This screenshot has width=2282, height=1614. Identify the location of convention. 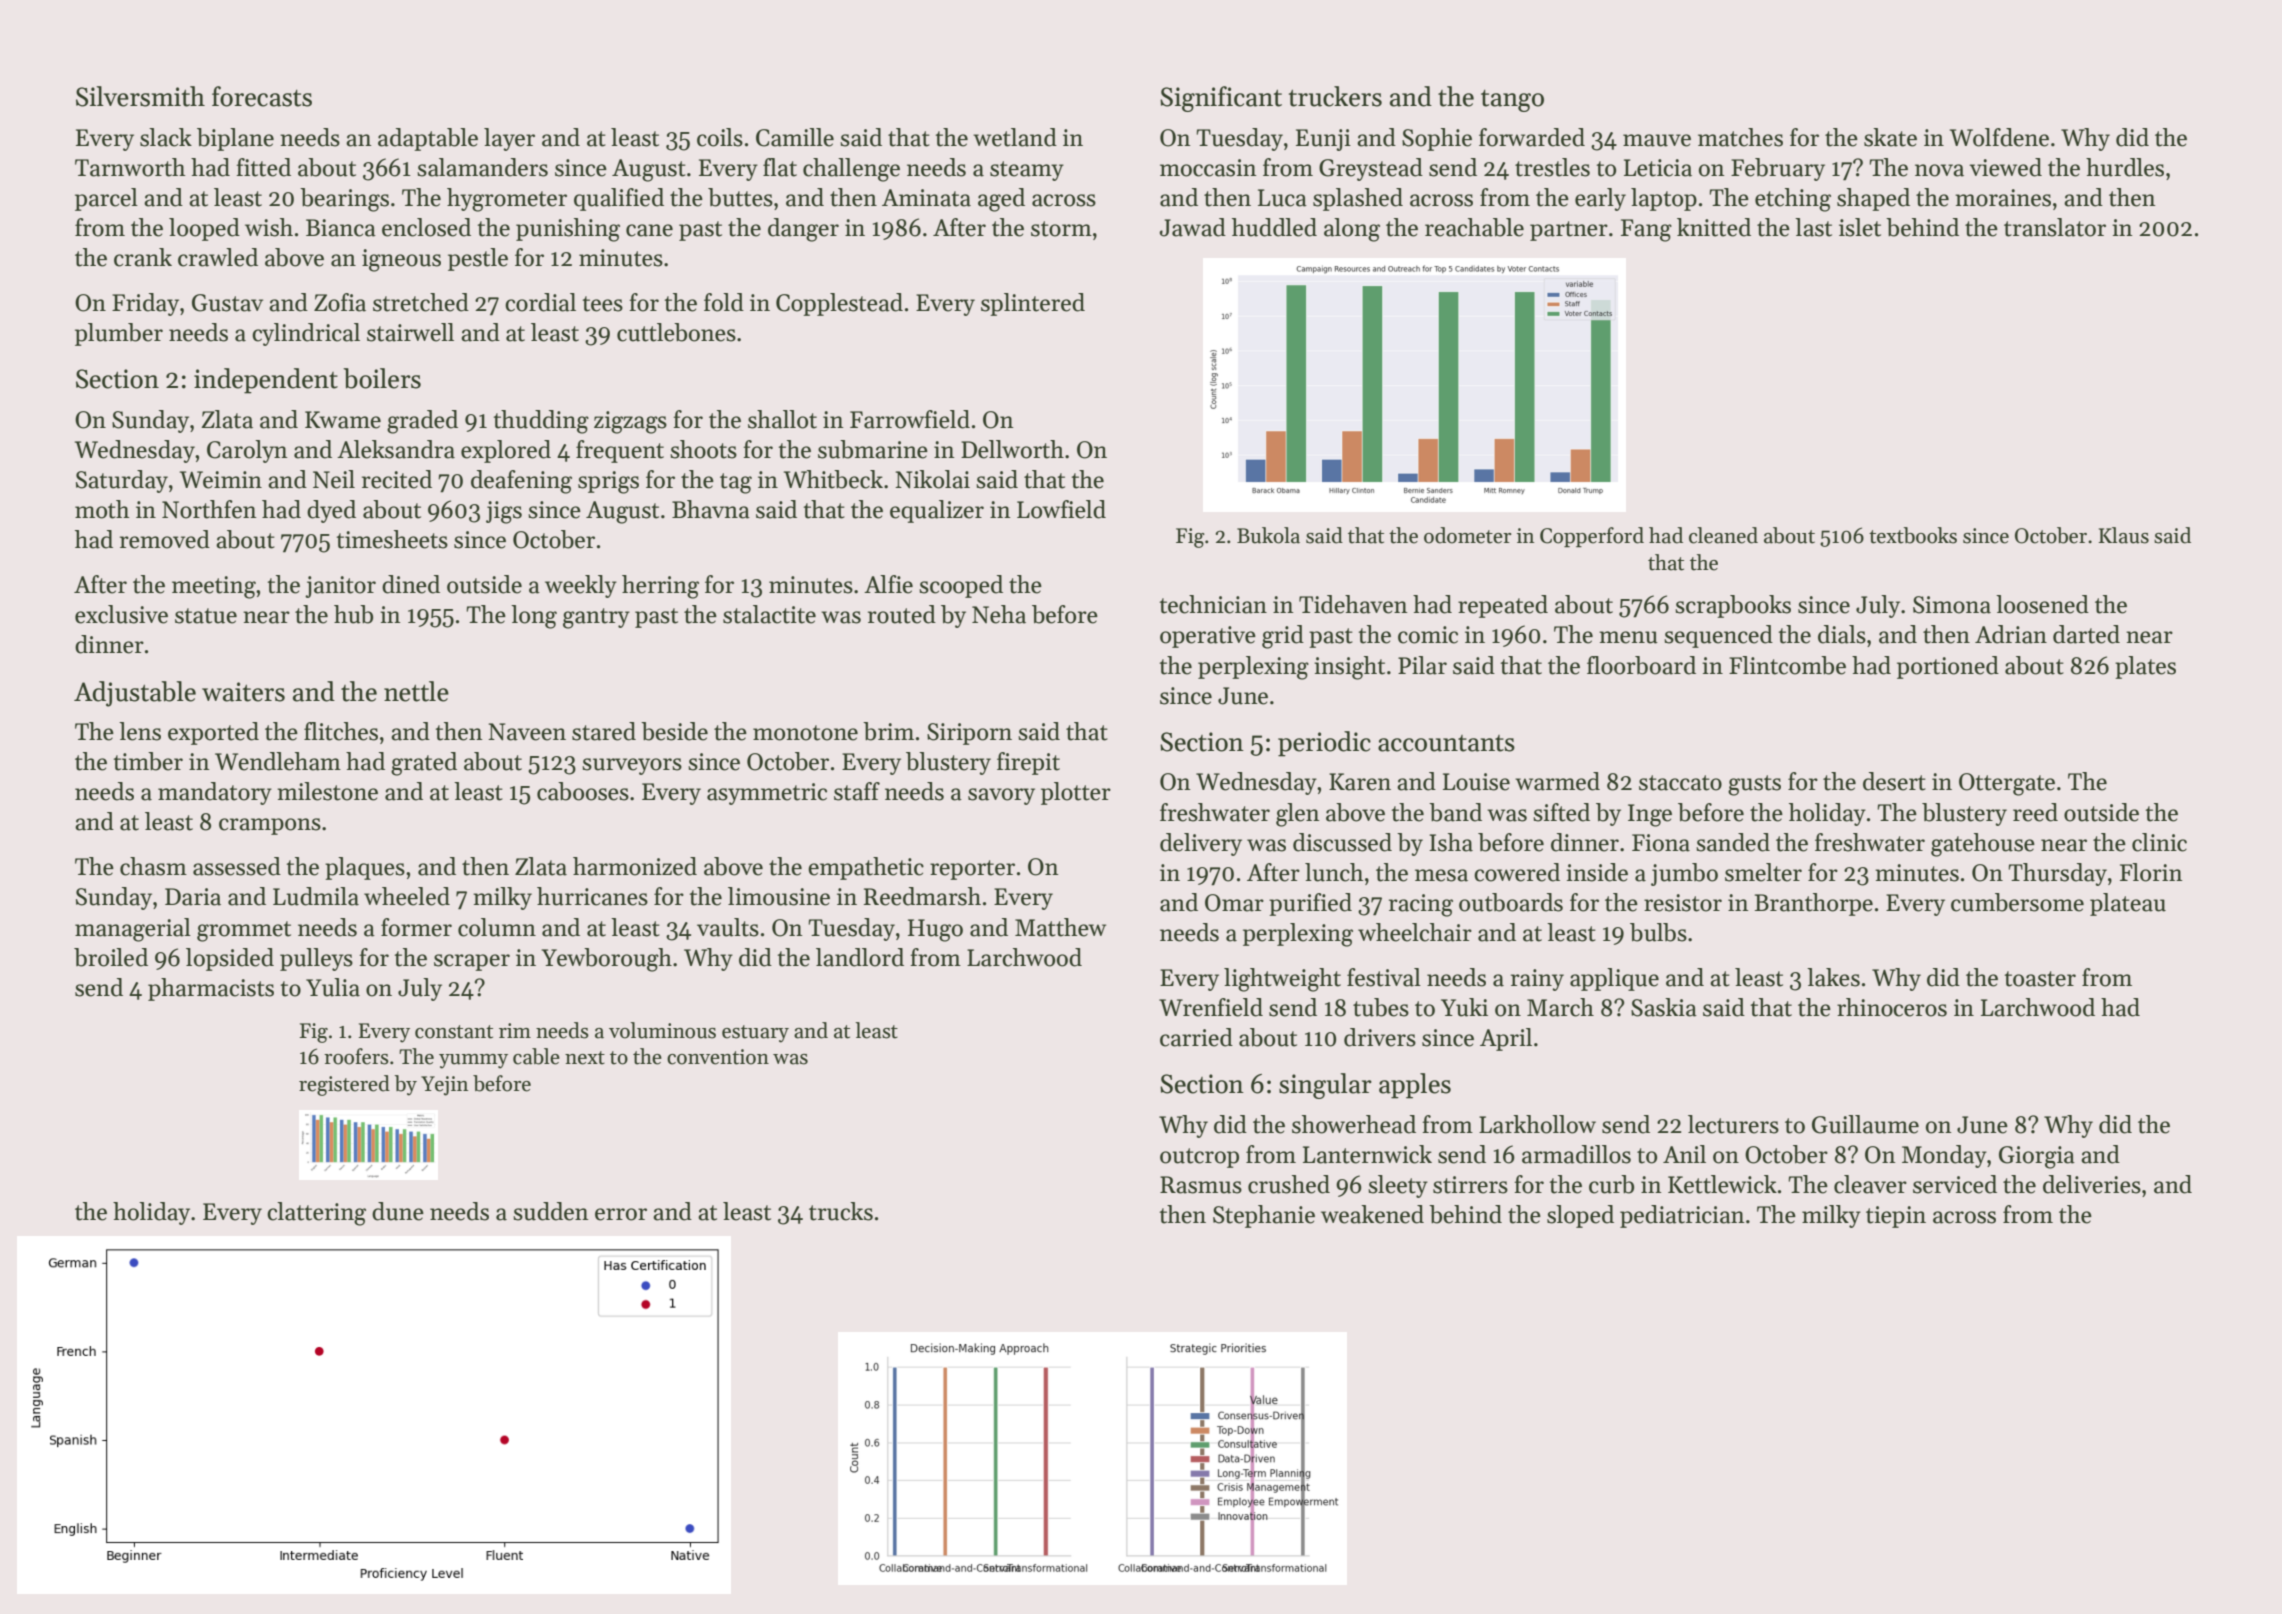
(718, 1057).
